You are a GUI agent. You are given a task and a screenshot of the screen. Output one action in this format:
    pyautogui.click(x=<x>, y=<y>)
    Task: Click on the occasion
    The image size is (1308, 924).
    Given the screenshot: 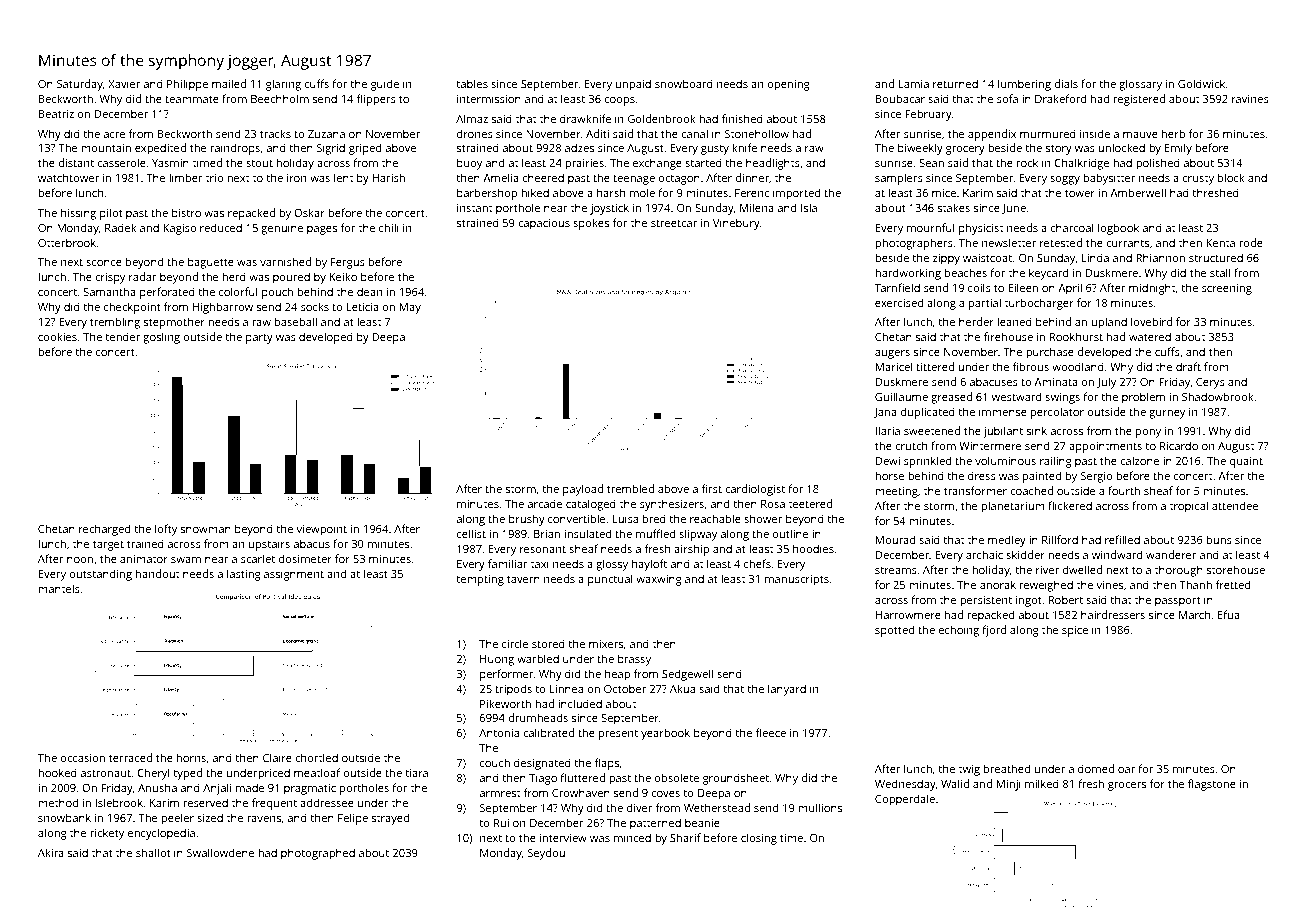 What is the action you would take?
    pyautogui.click(x=83, y=758)
